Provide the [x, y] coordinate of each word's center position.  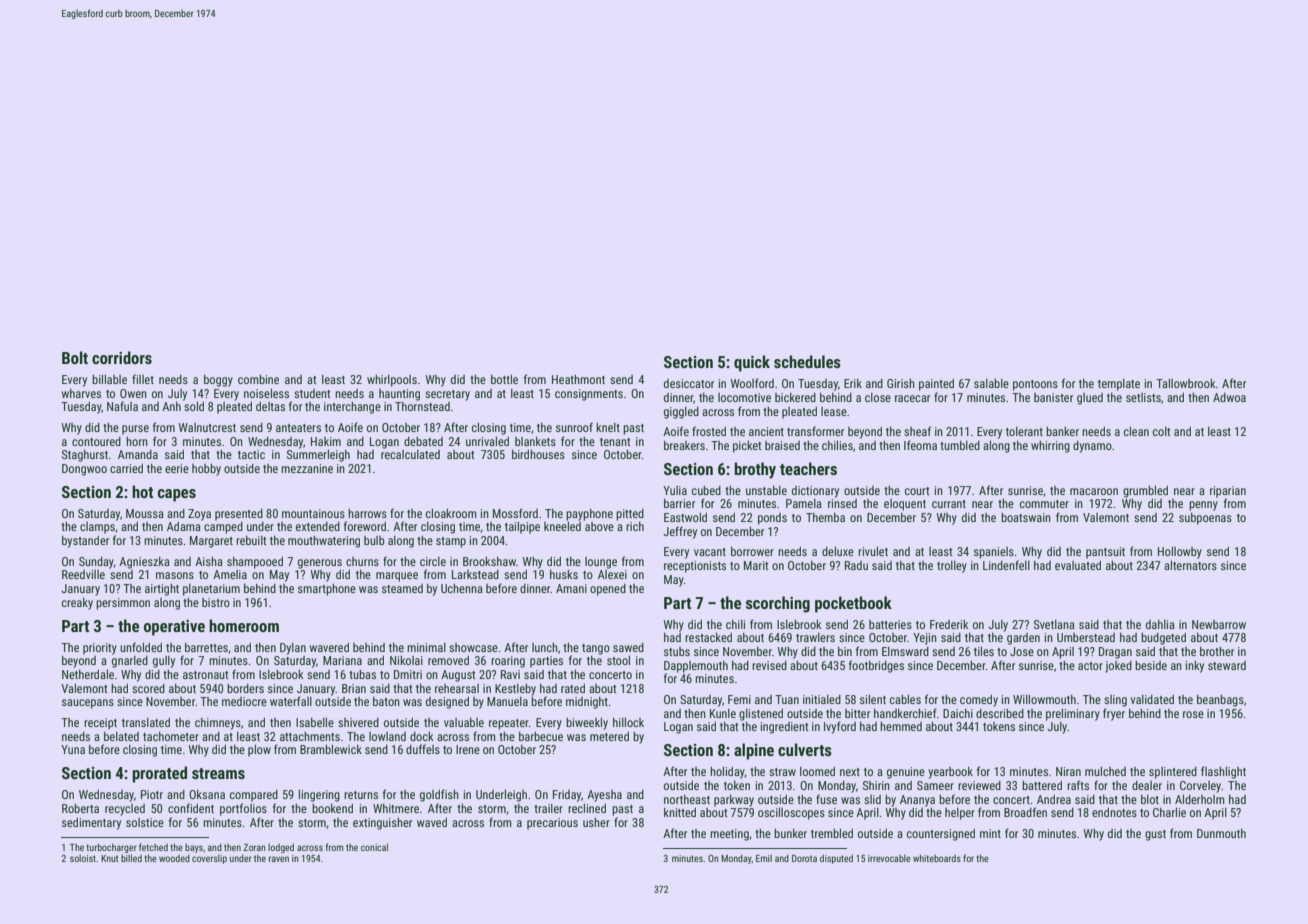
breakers [684, 445]
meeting [729, 835]
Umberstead [1086, 637]
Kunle [723, 713]
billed [131, 858]
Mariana [342, 660]
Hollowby [1180, 553]
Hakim [326, 441]
